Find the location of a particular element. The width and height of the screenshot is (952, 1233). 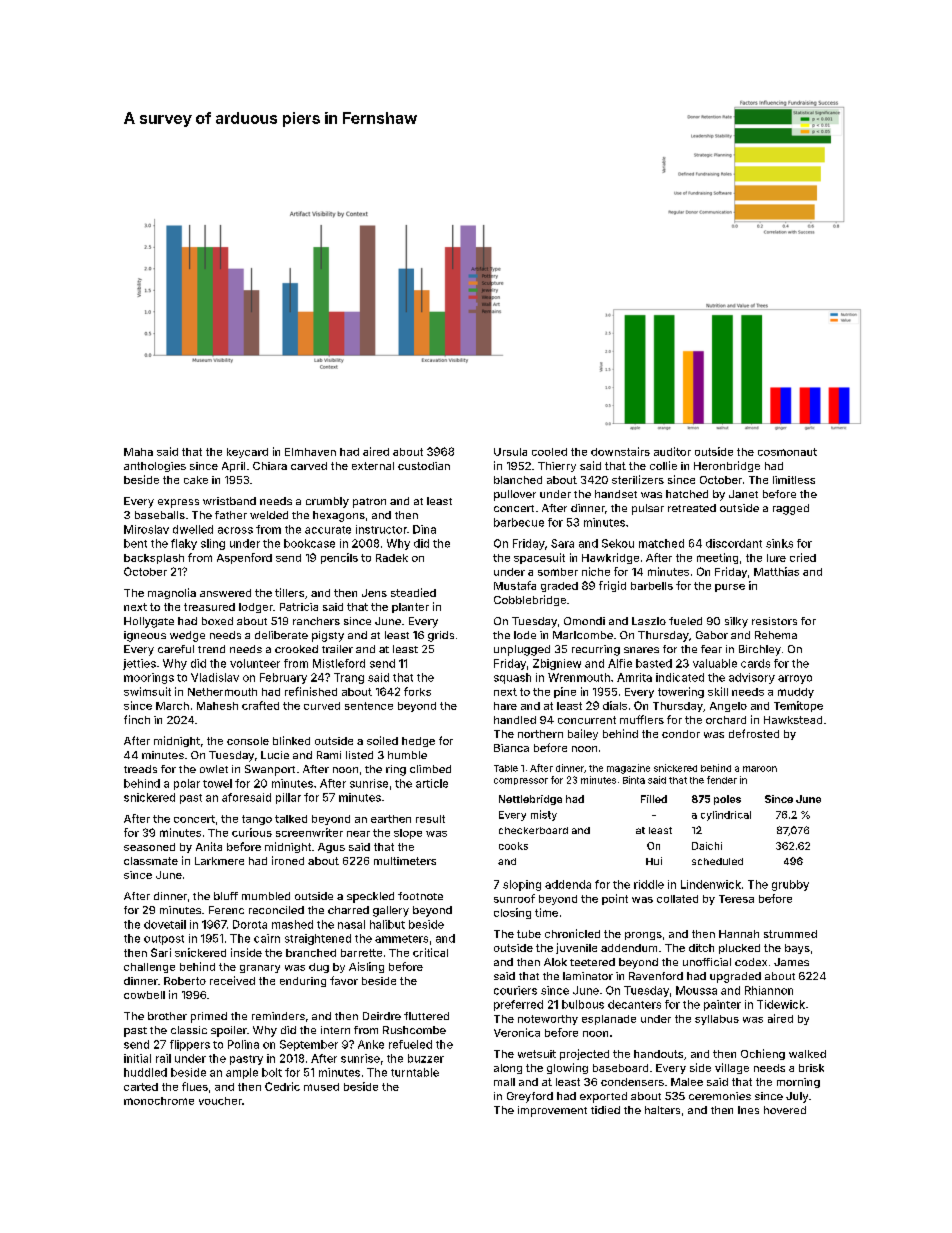

voucher is located at coordinates (220, 1101).
